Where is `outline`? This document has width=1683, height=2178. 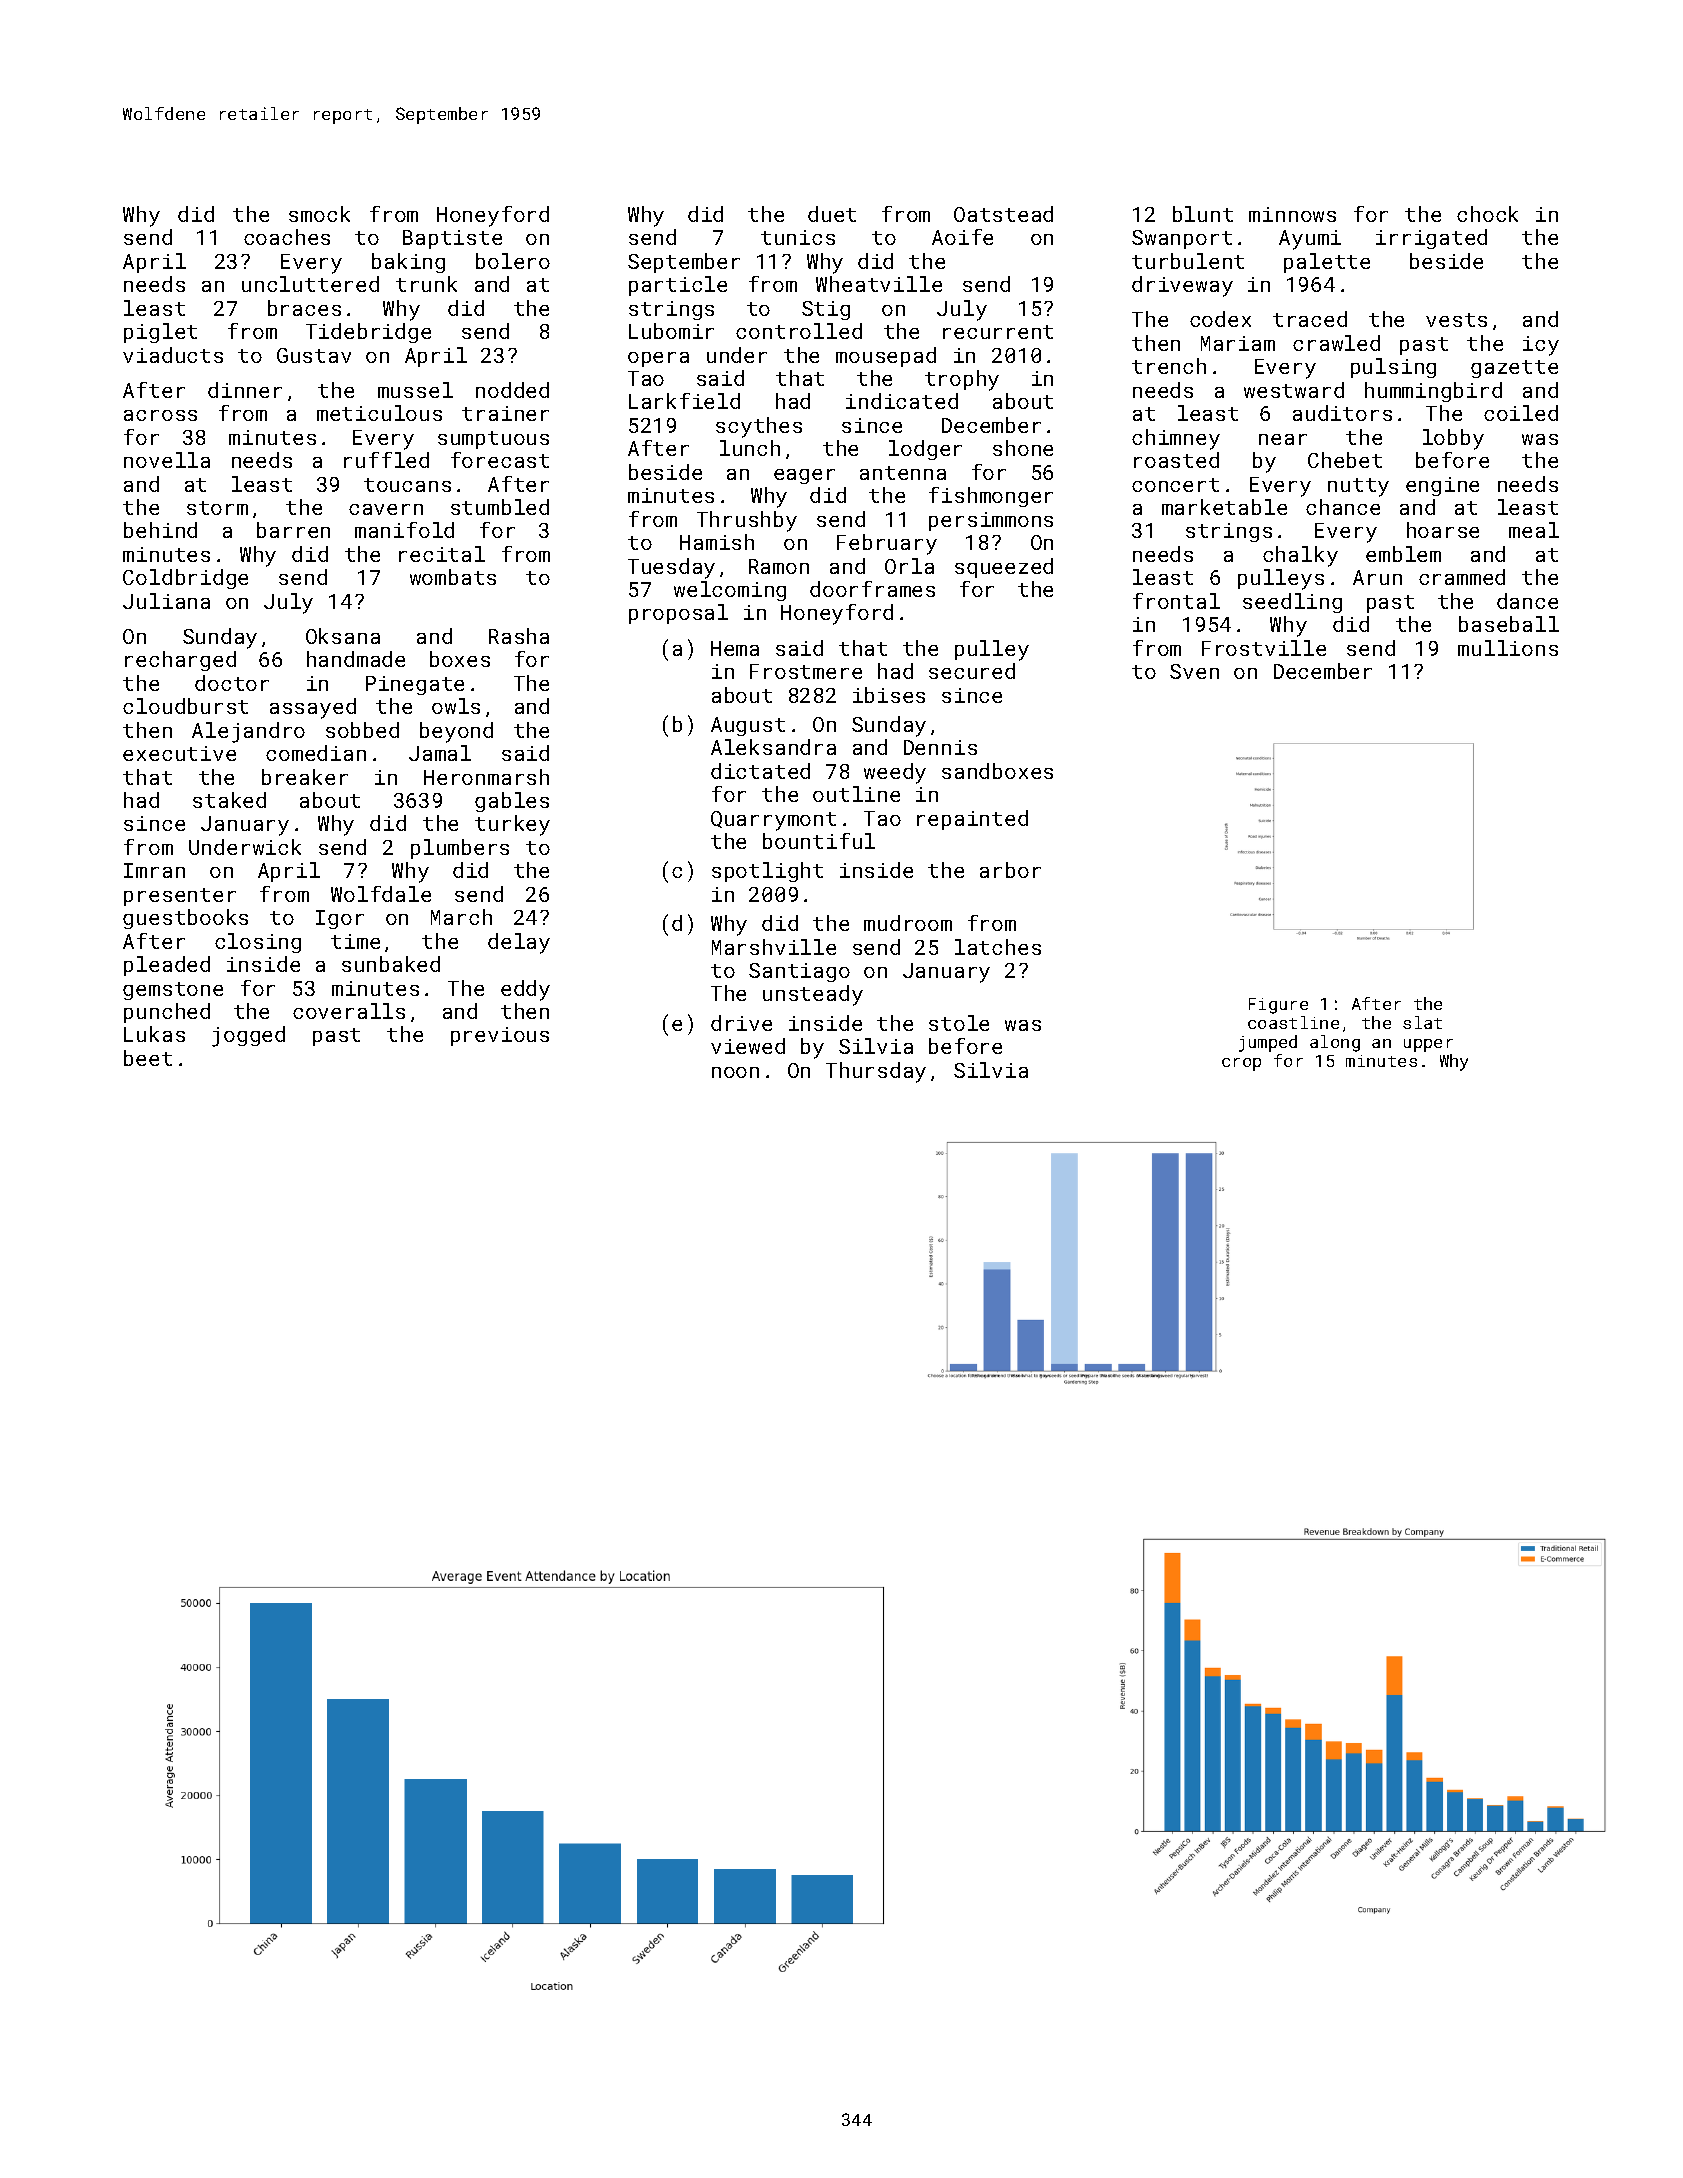
outline is located at coordinates (856, 794).
